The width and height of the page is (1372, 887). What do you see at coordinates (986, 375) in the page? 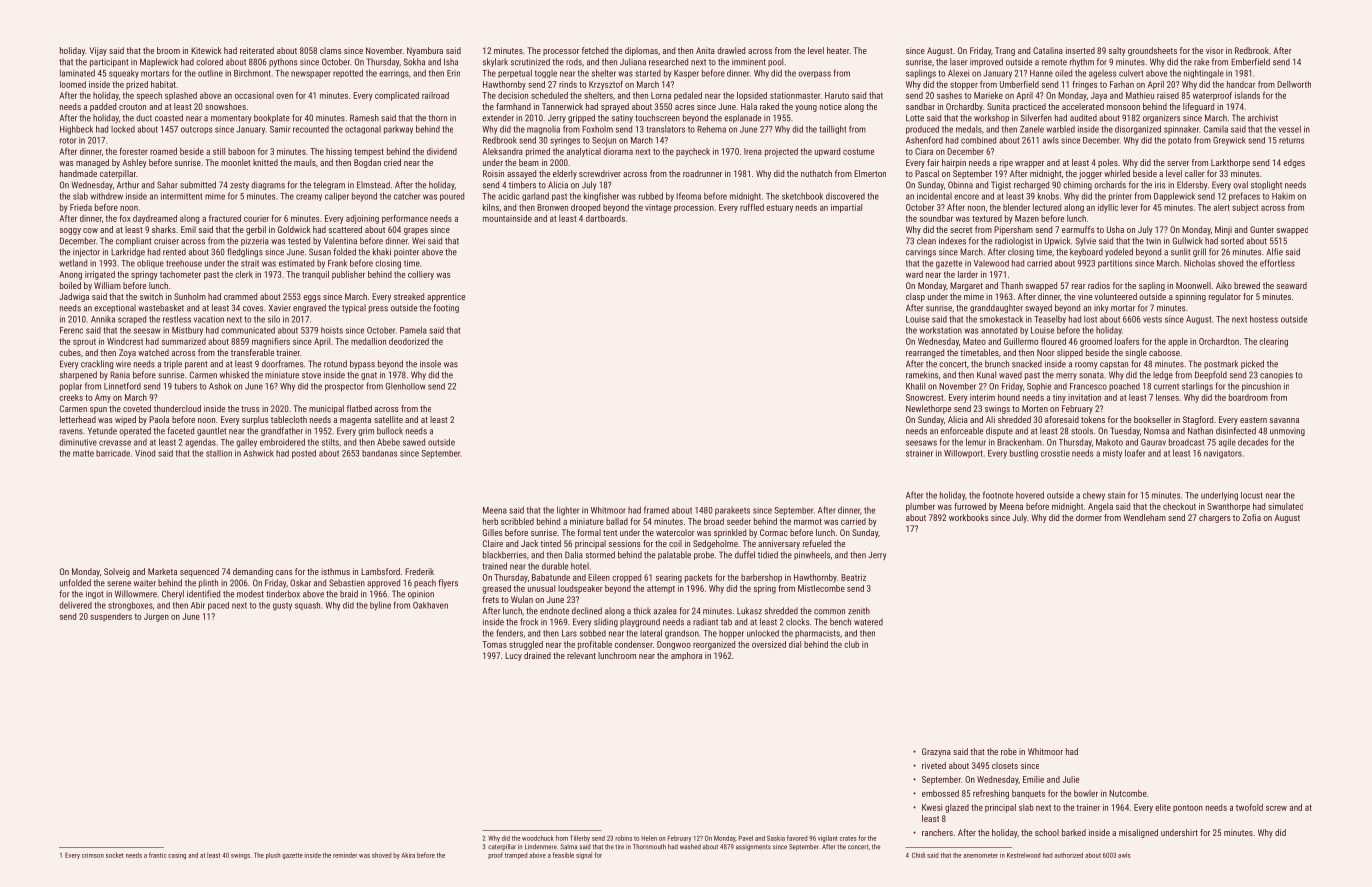
I see `Kunal` at bounding box center [986, 375].
